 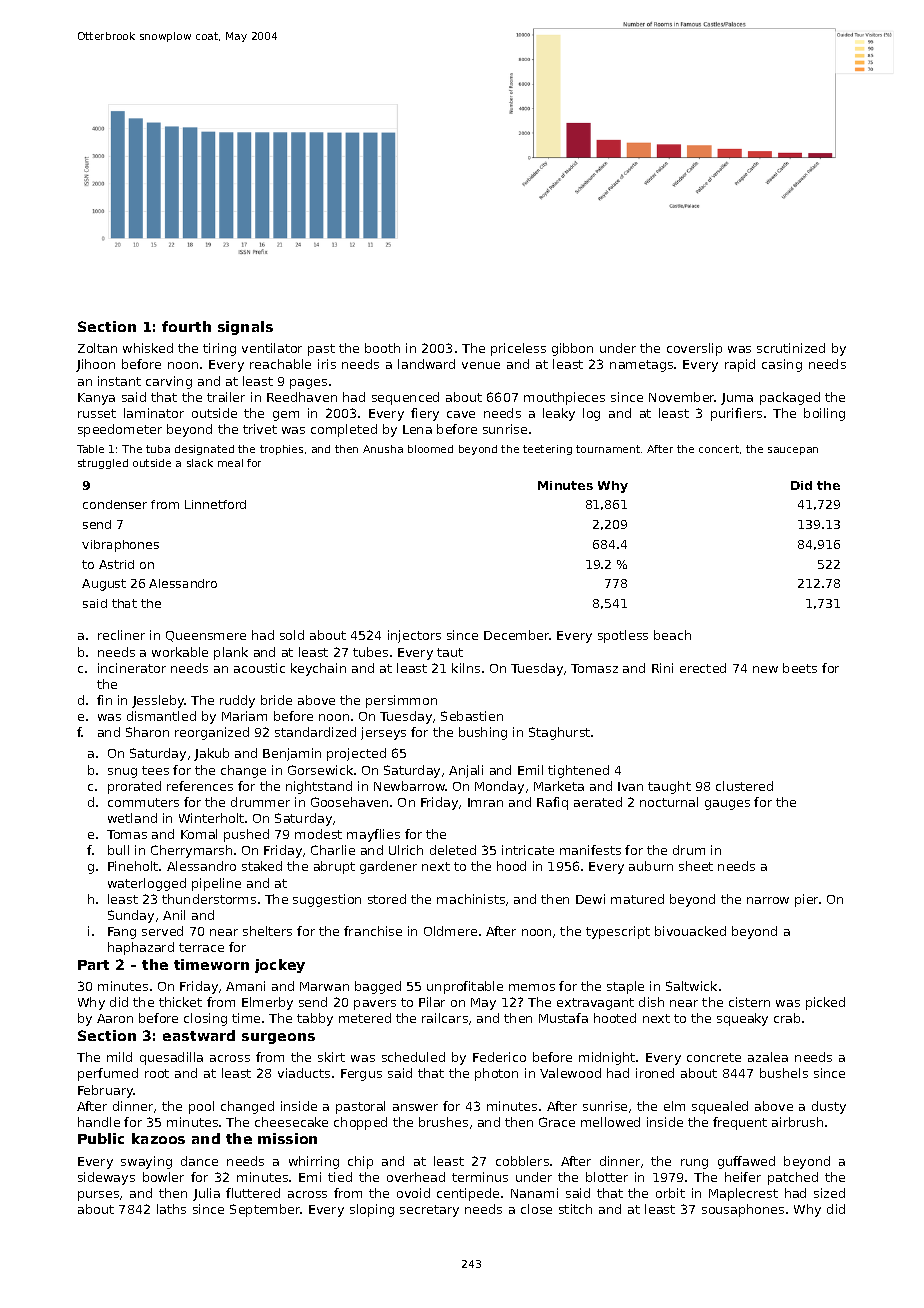 I want to click on saucepan, so click(x=793, y=451).
